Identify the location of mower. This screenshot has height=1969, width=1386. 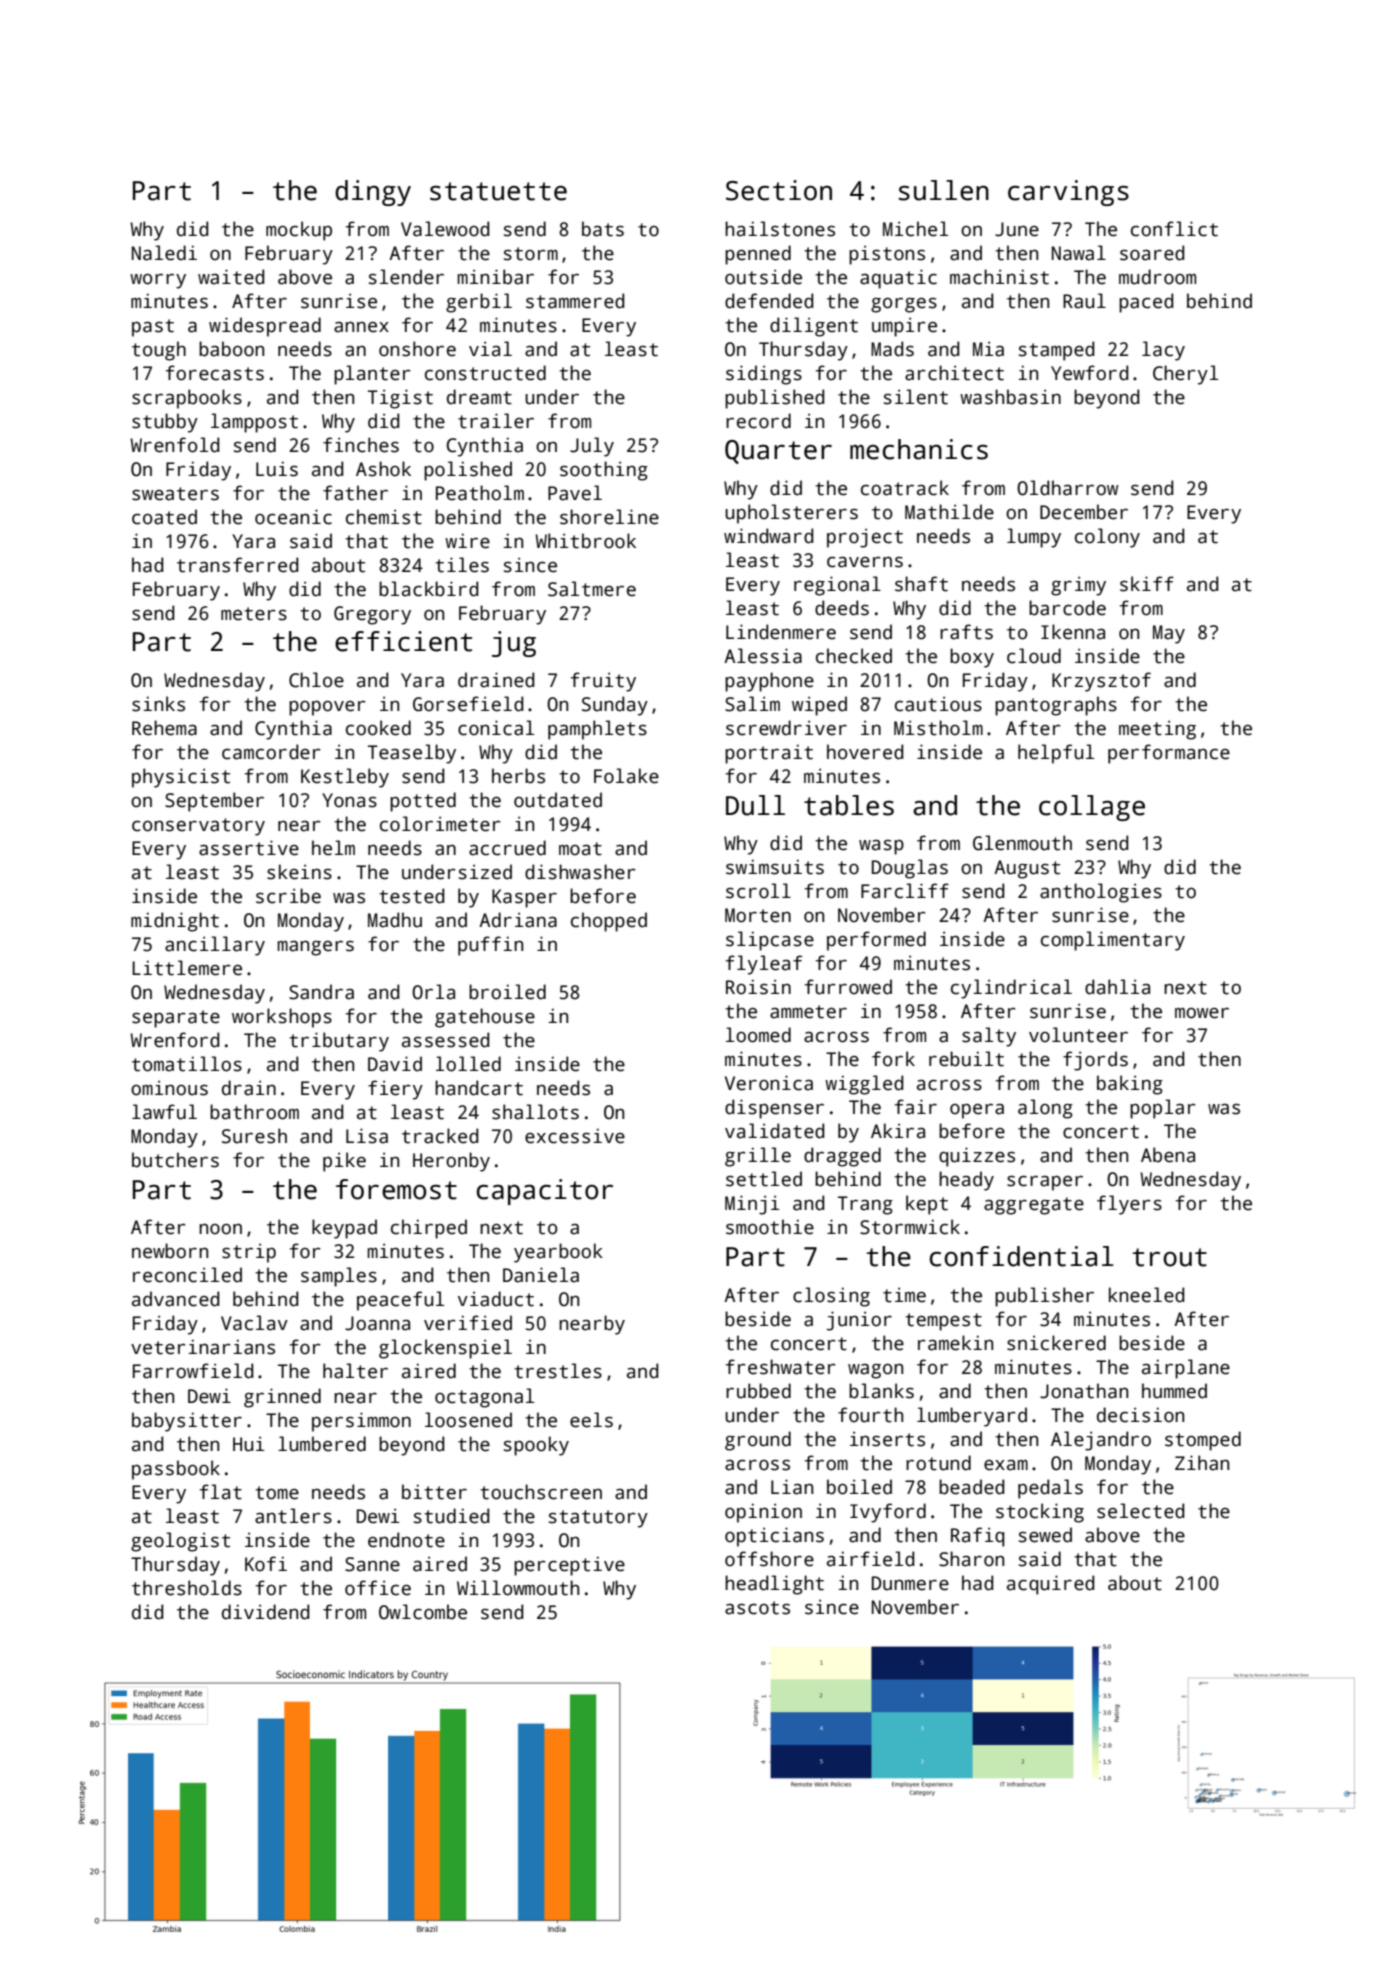
(1202, 1013).
